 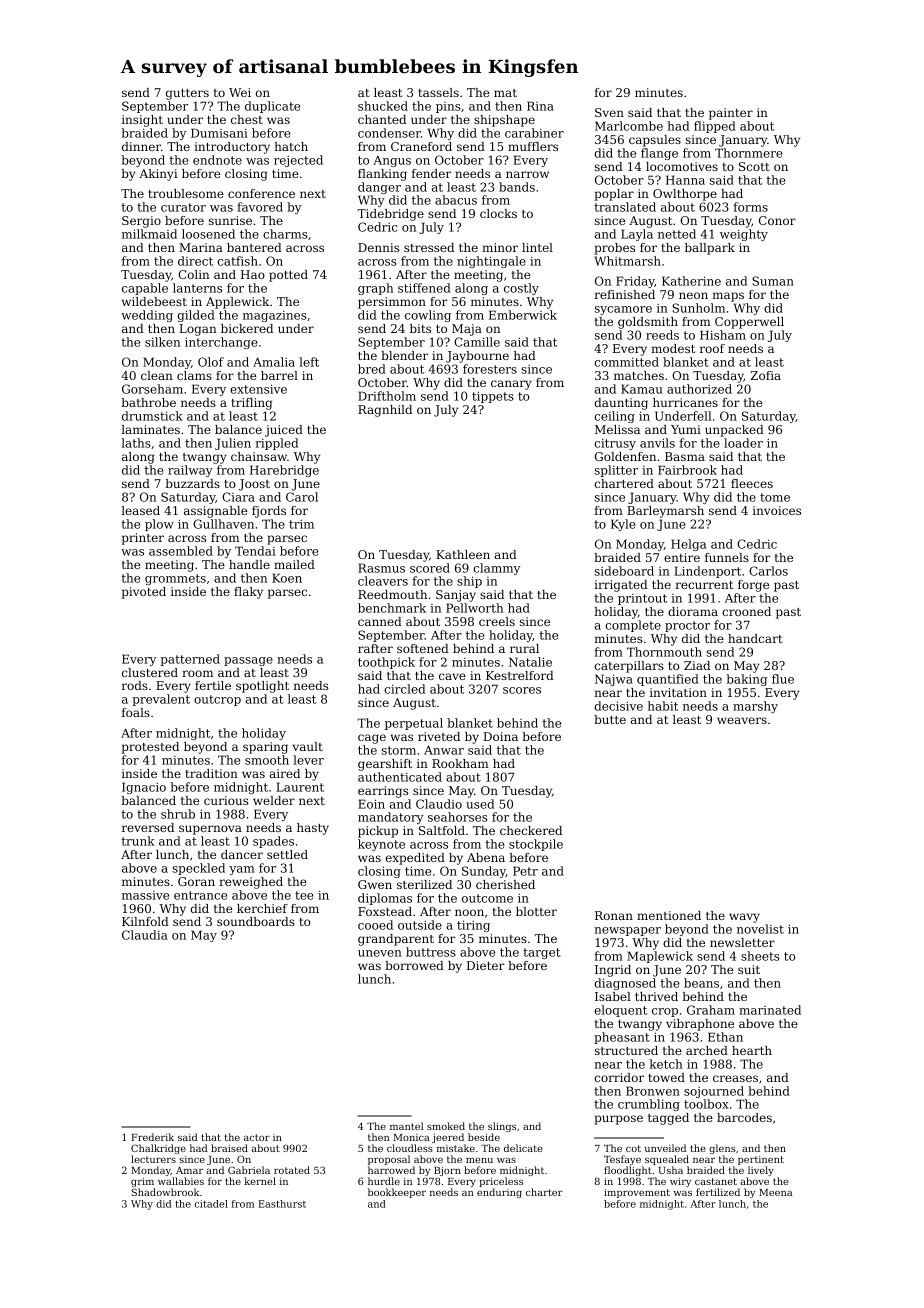 I want to click on Marlcombe, so click(x=629, y=126).
